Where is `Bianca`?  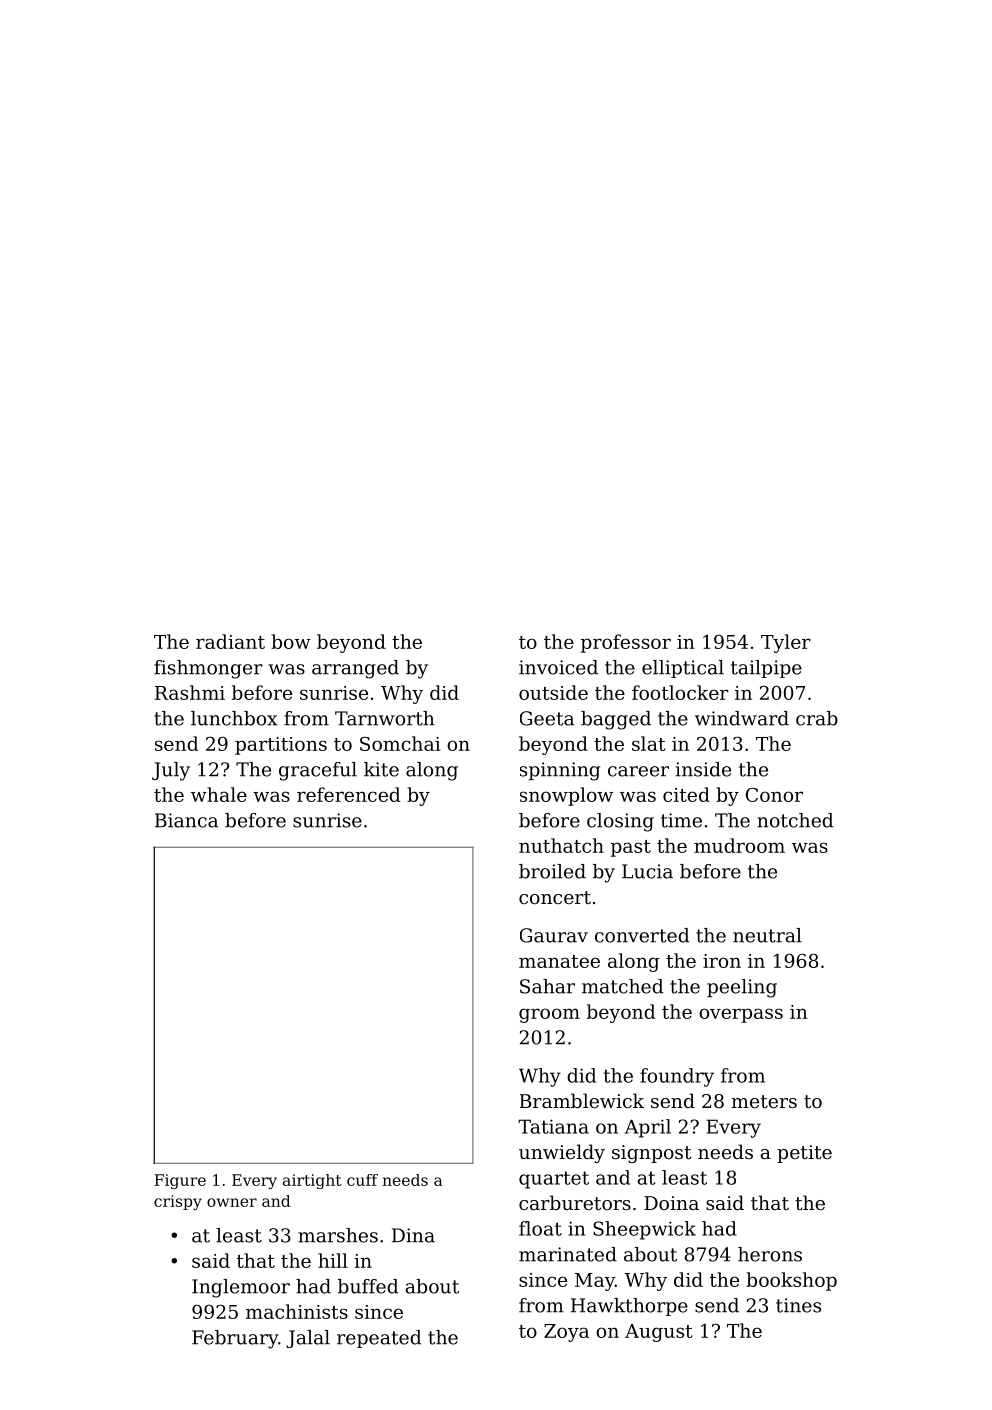 Bianca is located at coordinates (186, 820).
